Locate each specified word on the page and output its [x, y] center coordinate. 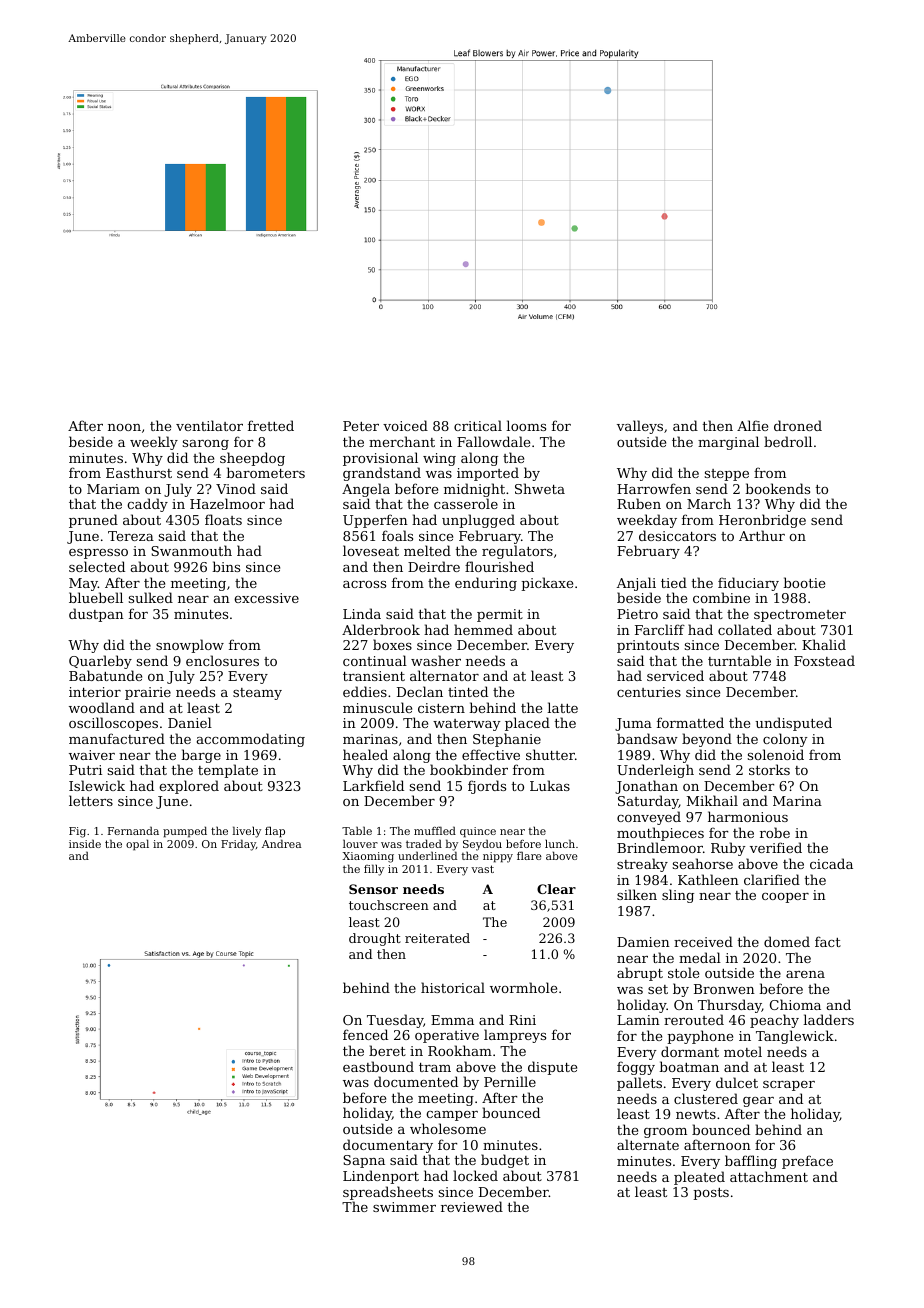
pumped [185, 832]
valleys [640, 427]
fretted [271, 425]
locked [475, 1175]
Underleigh [655, 771]
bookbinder [469, 769]
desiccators [677, 535]
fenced [365, 1034]
